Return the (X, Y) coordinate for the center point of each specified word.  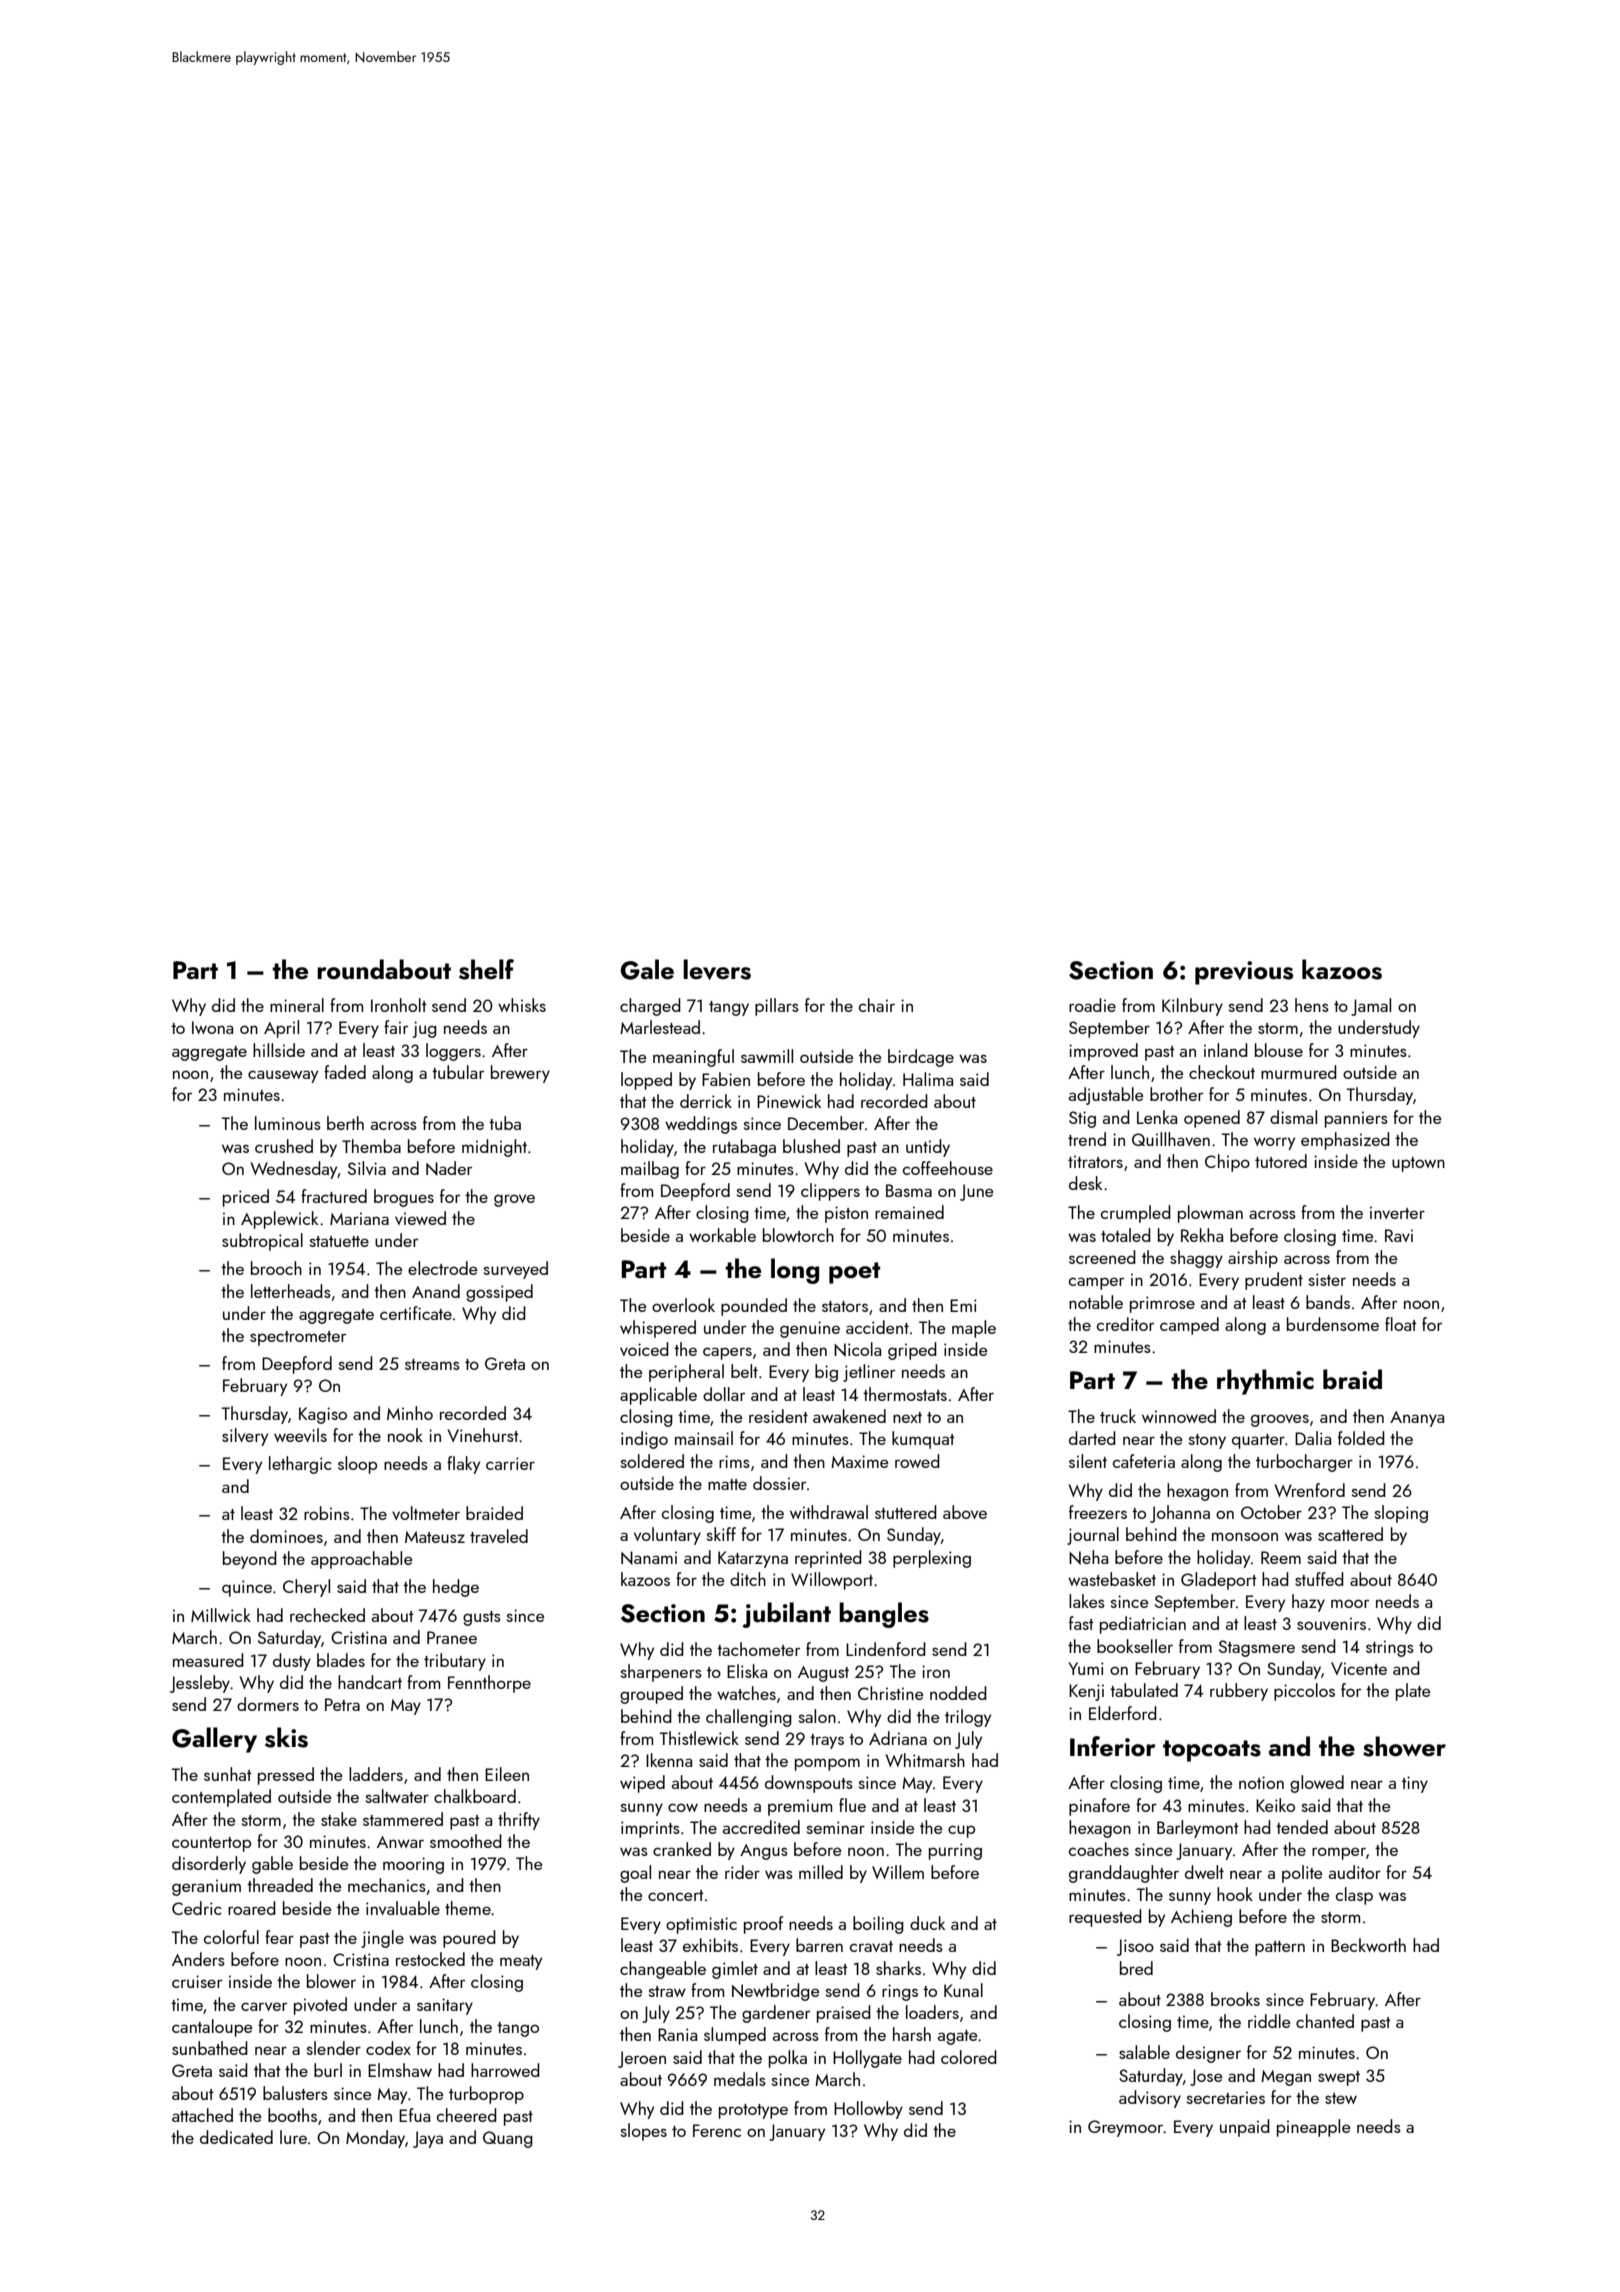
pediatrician (1143, 1625)
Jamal (1371, 1007)
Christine (890, 1693)
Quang (508, 2139)
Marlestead (660, 1027)
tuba (505, 1123)
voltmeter (426, 1513)
